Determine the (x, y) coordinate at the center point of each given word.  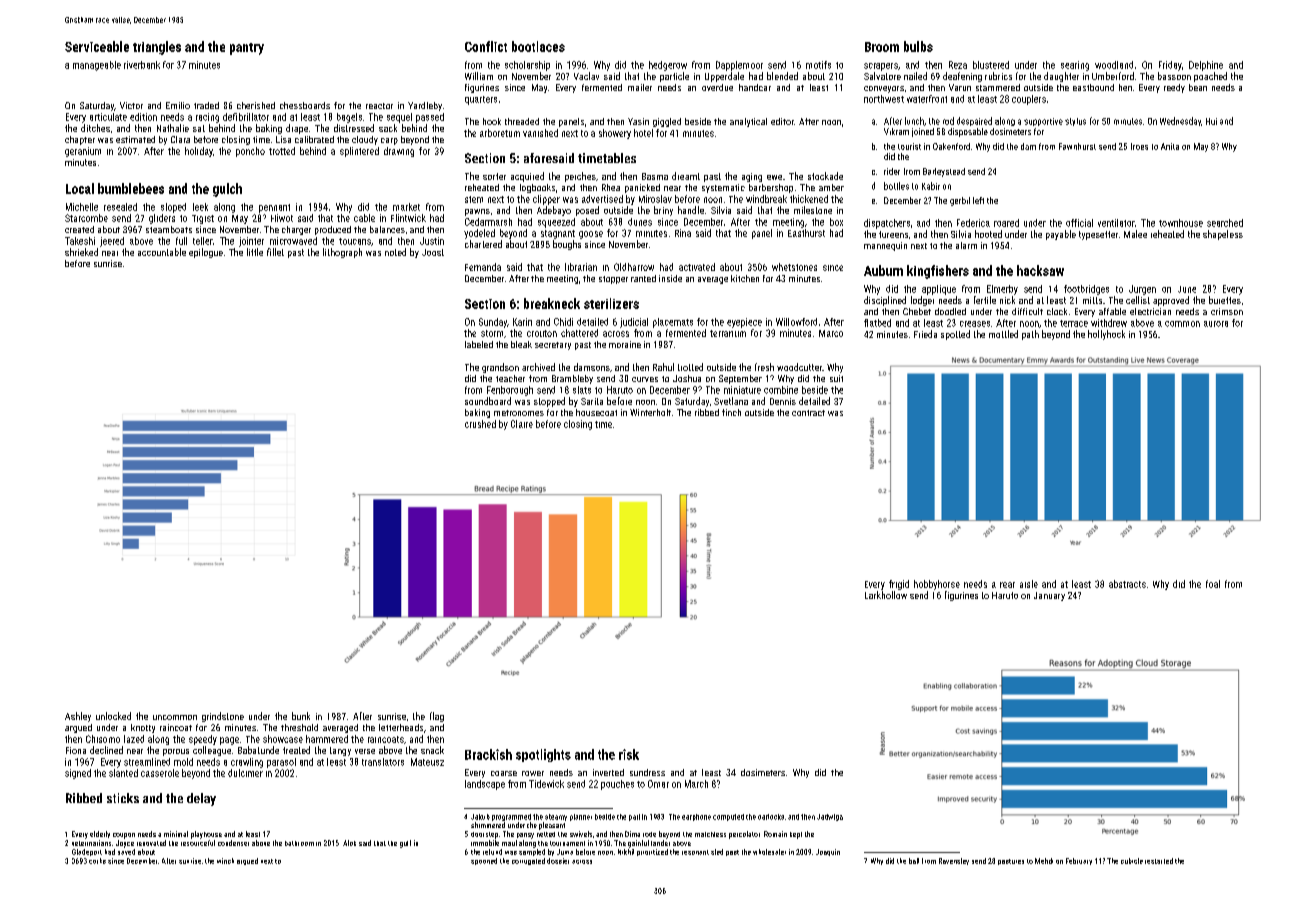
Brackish (488, 754)
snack (432, 750)
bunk (301, 716)
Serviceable (97, 46)
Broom (882, 47)
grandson (500, 368)
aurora (1216, 324)
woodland (1114, 65)
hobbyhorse (937, 585)
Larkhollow (886, 595)
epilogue (206, 253)
